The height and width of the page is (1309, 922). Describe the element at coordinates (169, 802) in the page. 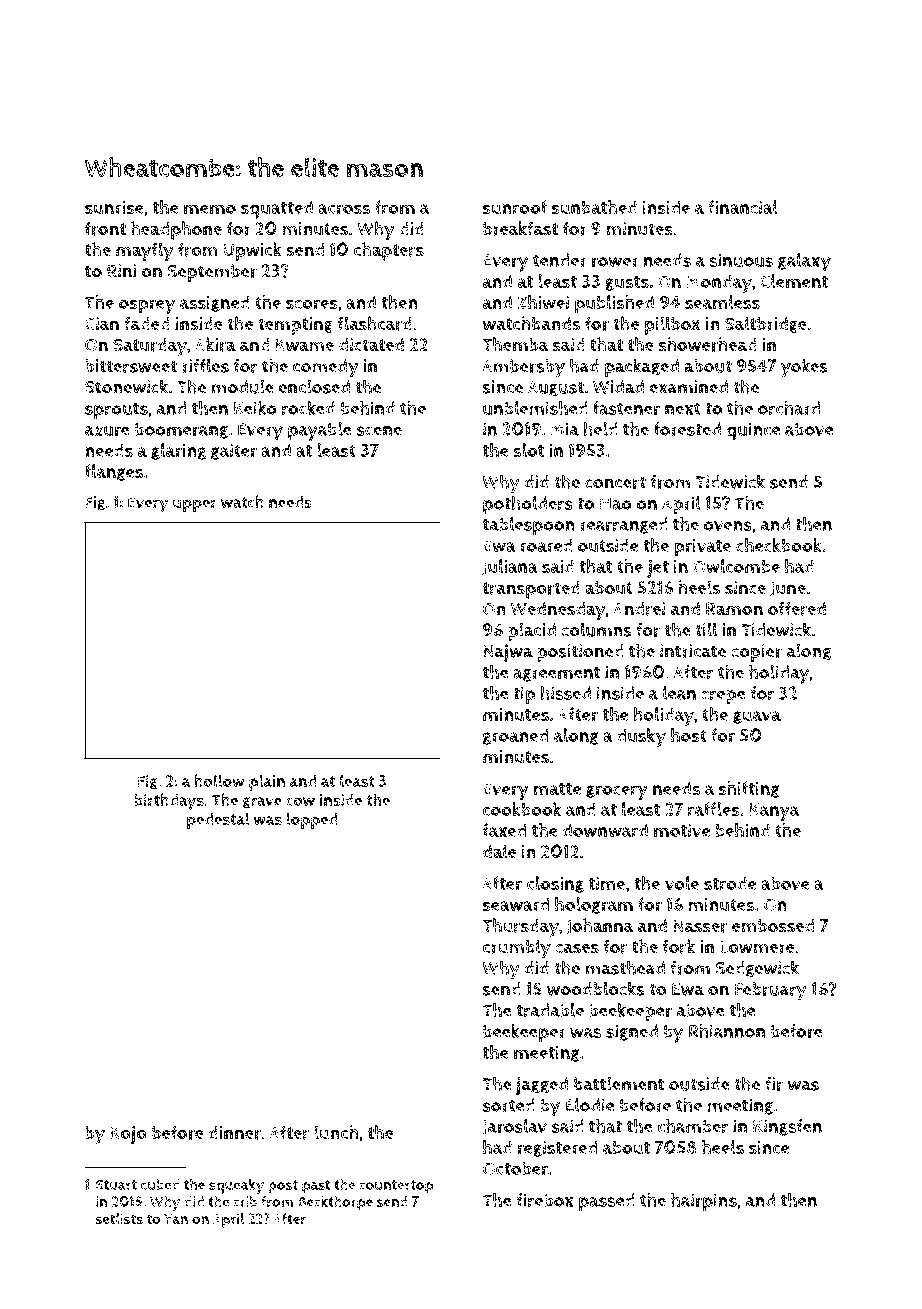

I see `birthdays` at that location.
